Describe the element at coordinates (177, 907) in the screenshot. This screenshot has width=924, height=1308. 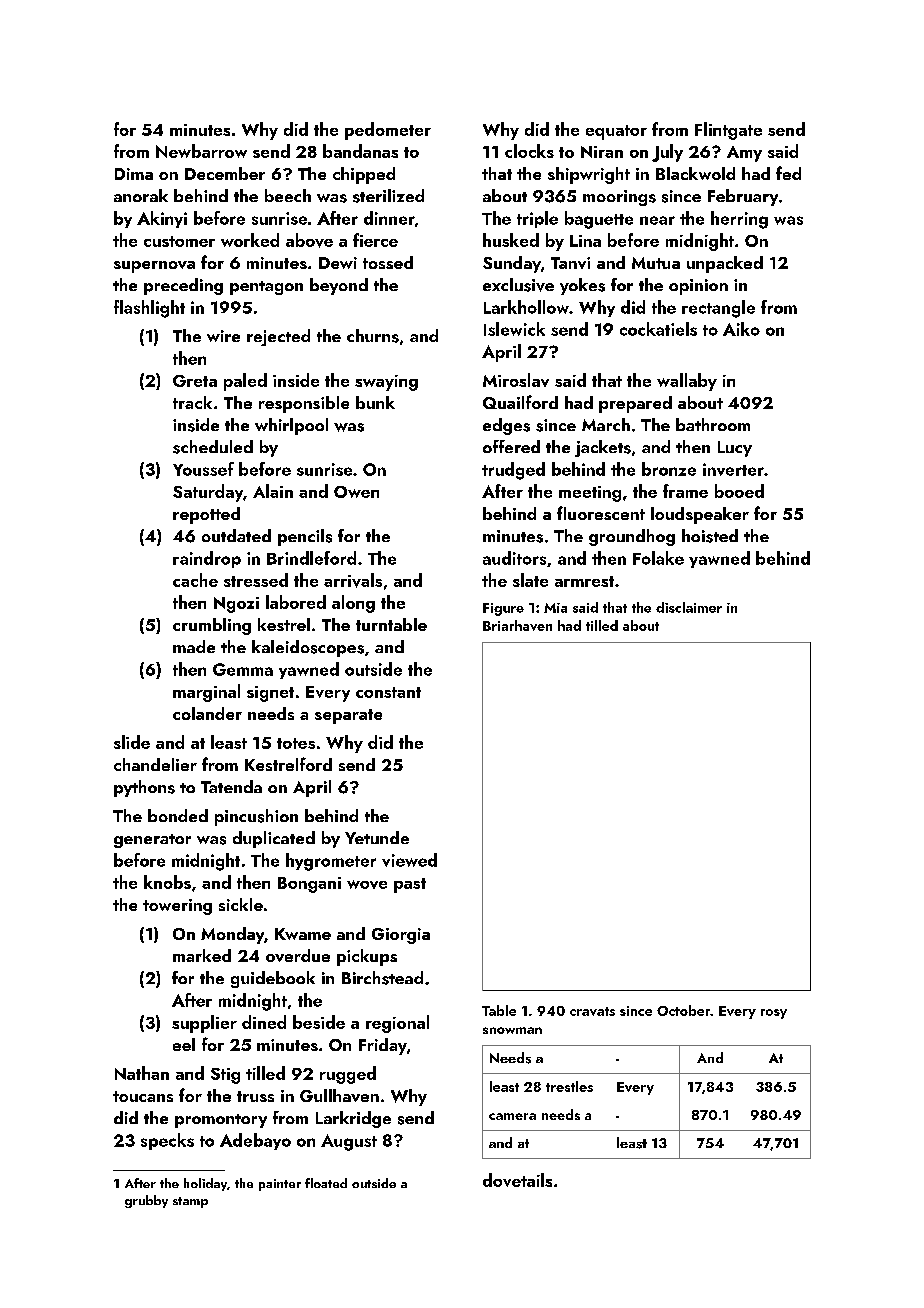
I see `towering` at that location.
